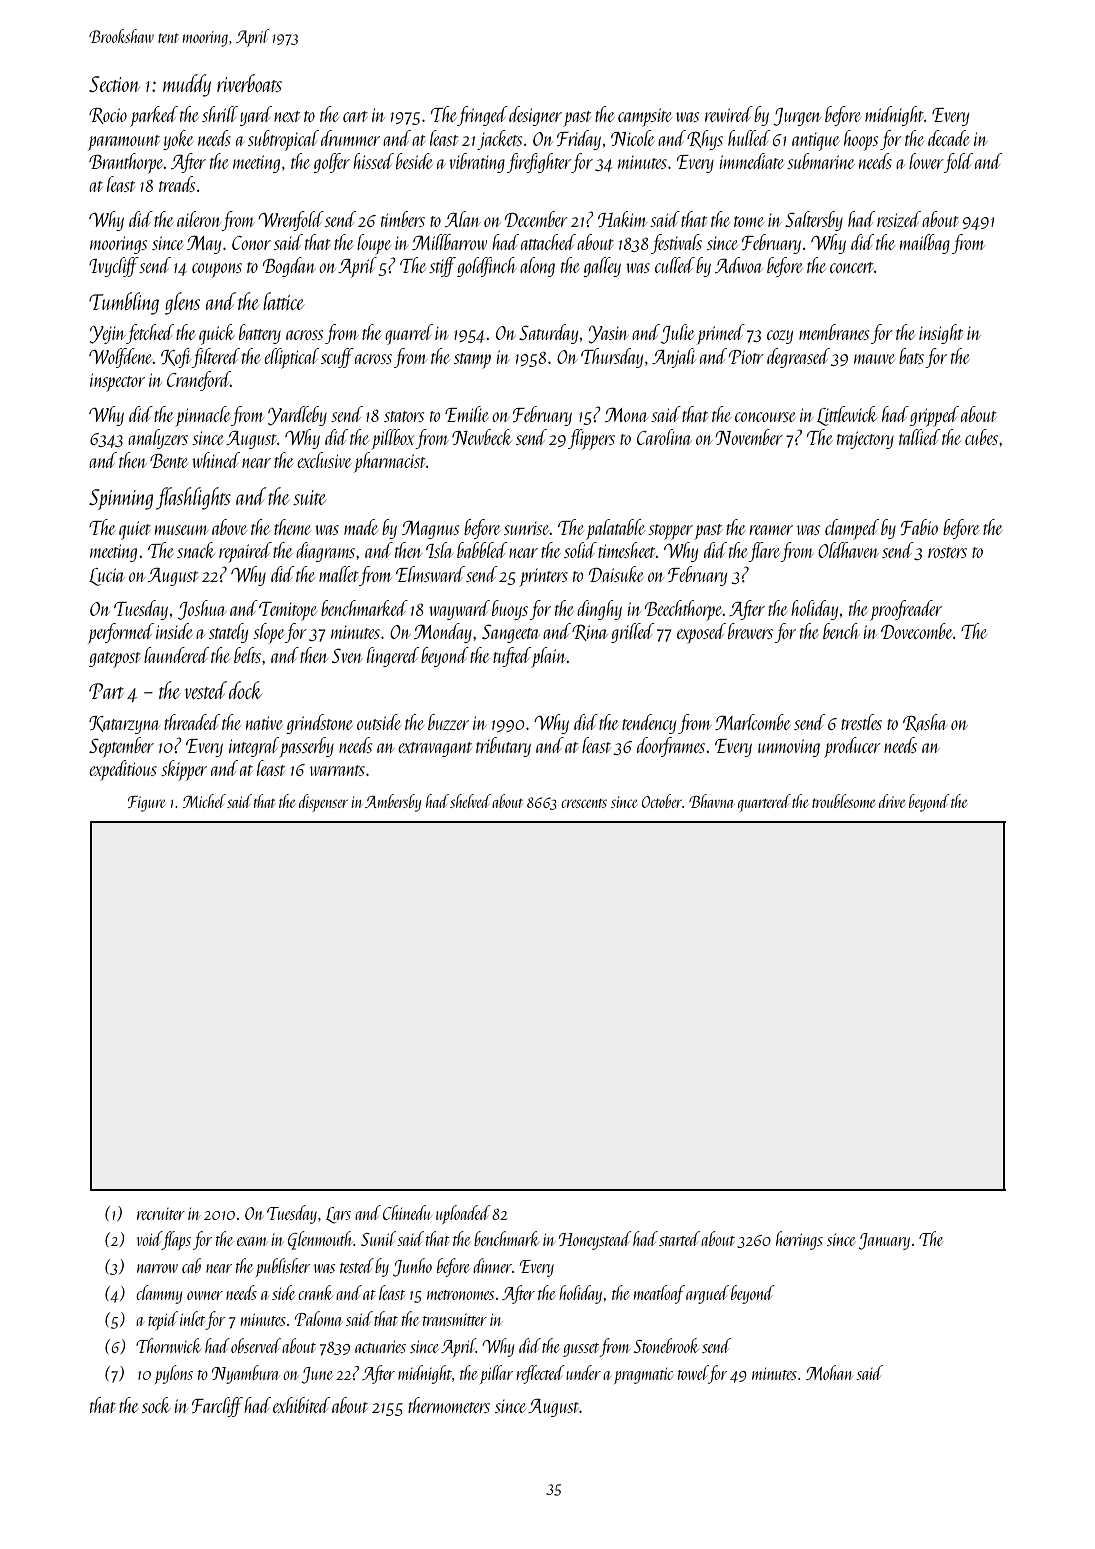  What do you see at coordinates (161, 1214) in the image?
I see `recruiter` at bounding box center [161, 1214].
